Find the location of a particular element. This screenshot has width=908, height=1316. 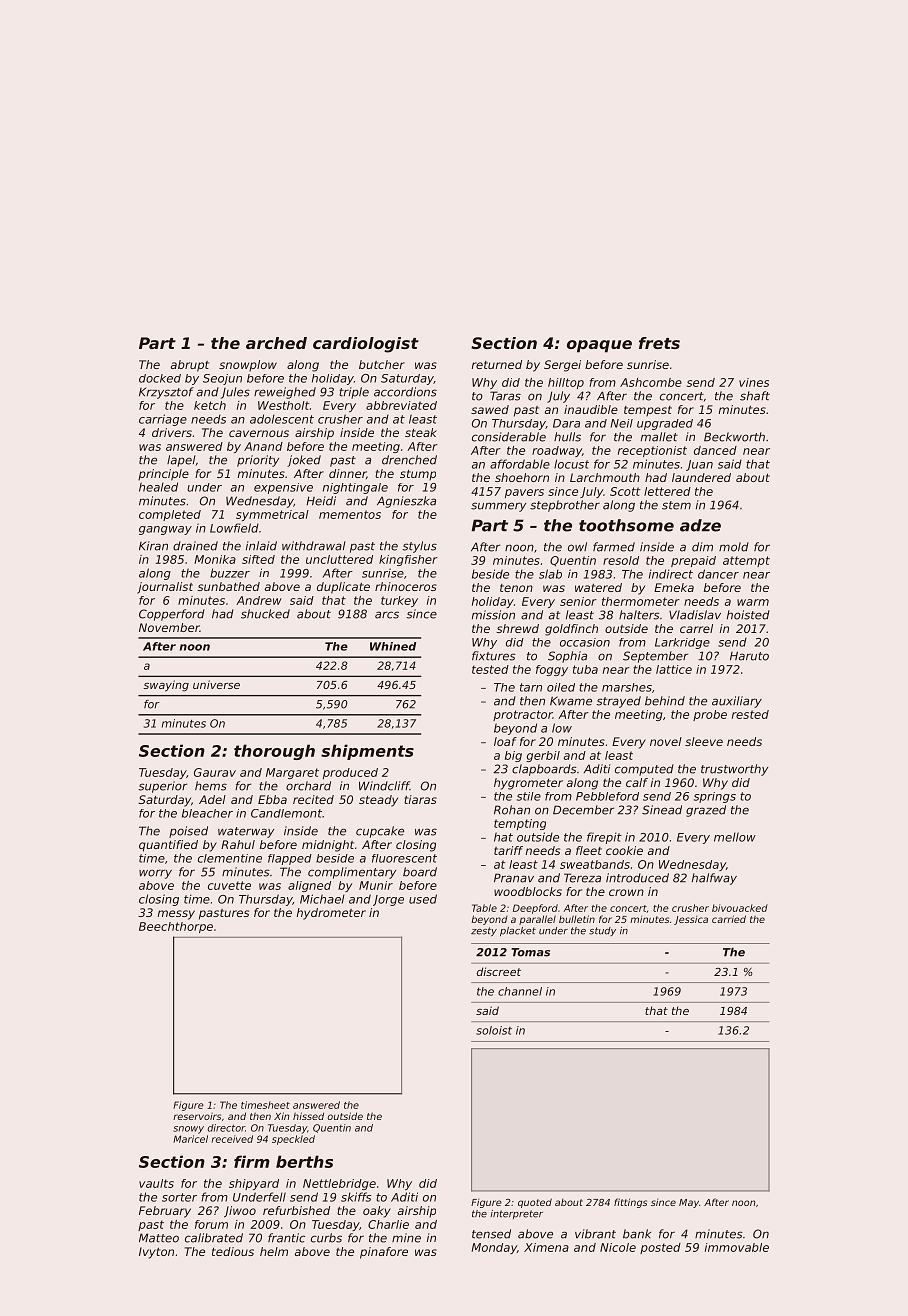

marshes is located at coordinates (627, 687).
